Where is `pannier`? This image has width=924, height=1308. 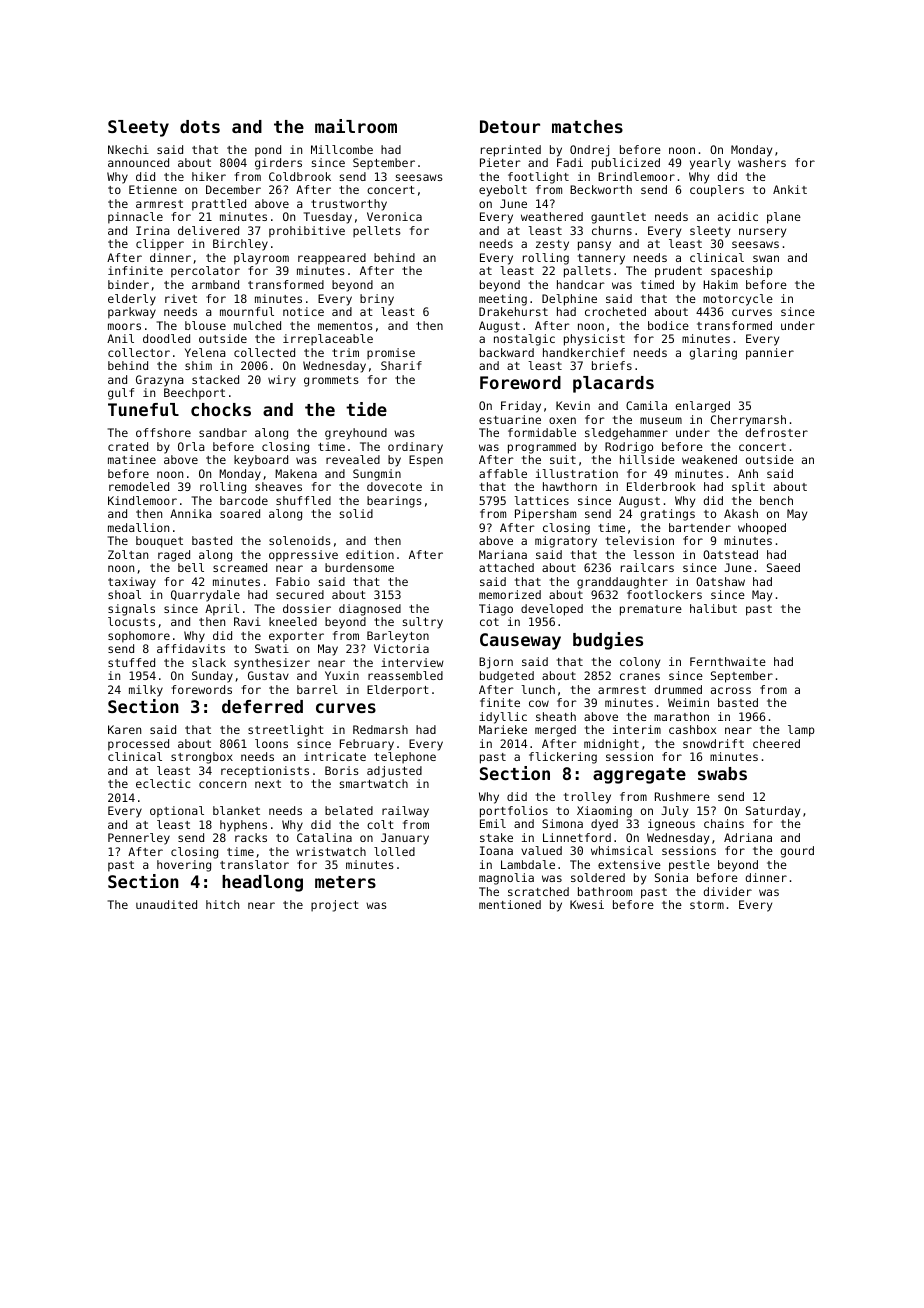 pannier is located at coordinates (770, 354).
